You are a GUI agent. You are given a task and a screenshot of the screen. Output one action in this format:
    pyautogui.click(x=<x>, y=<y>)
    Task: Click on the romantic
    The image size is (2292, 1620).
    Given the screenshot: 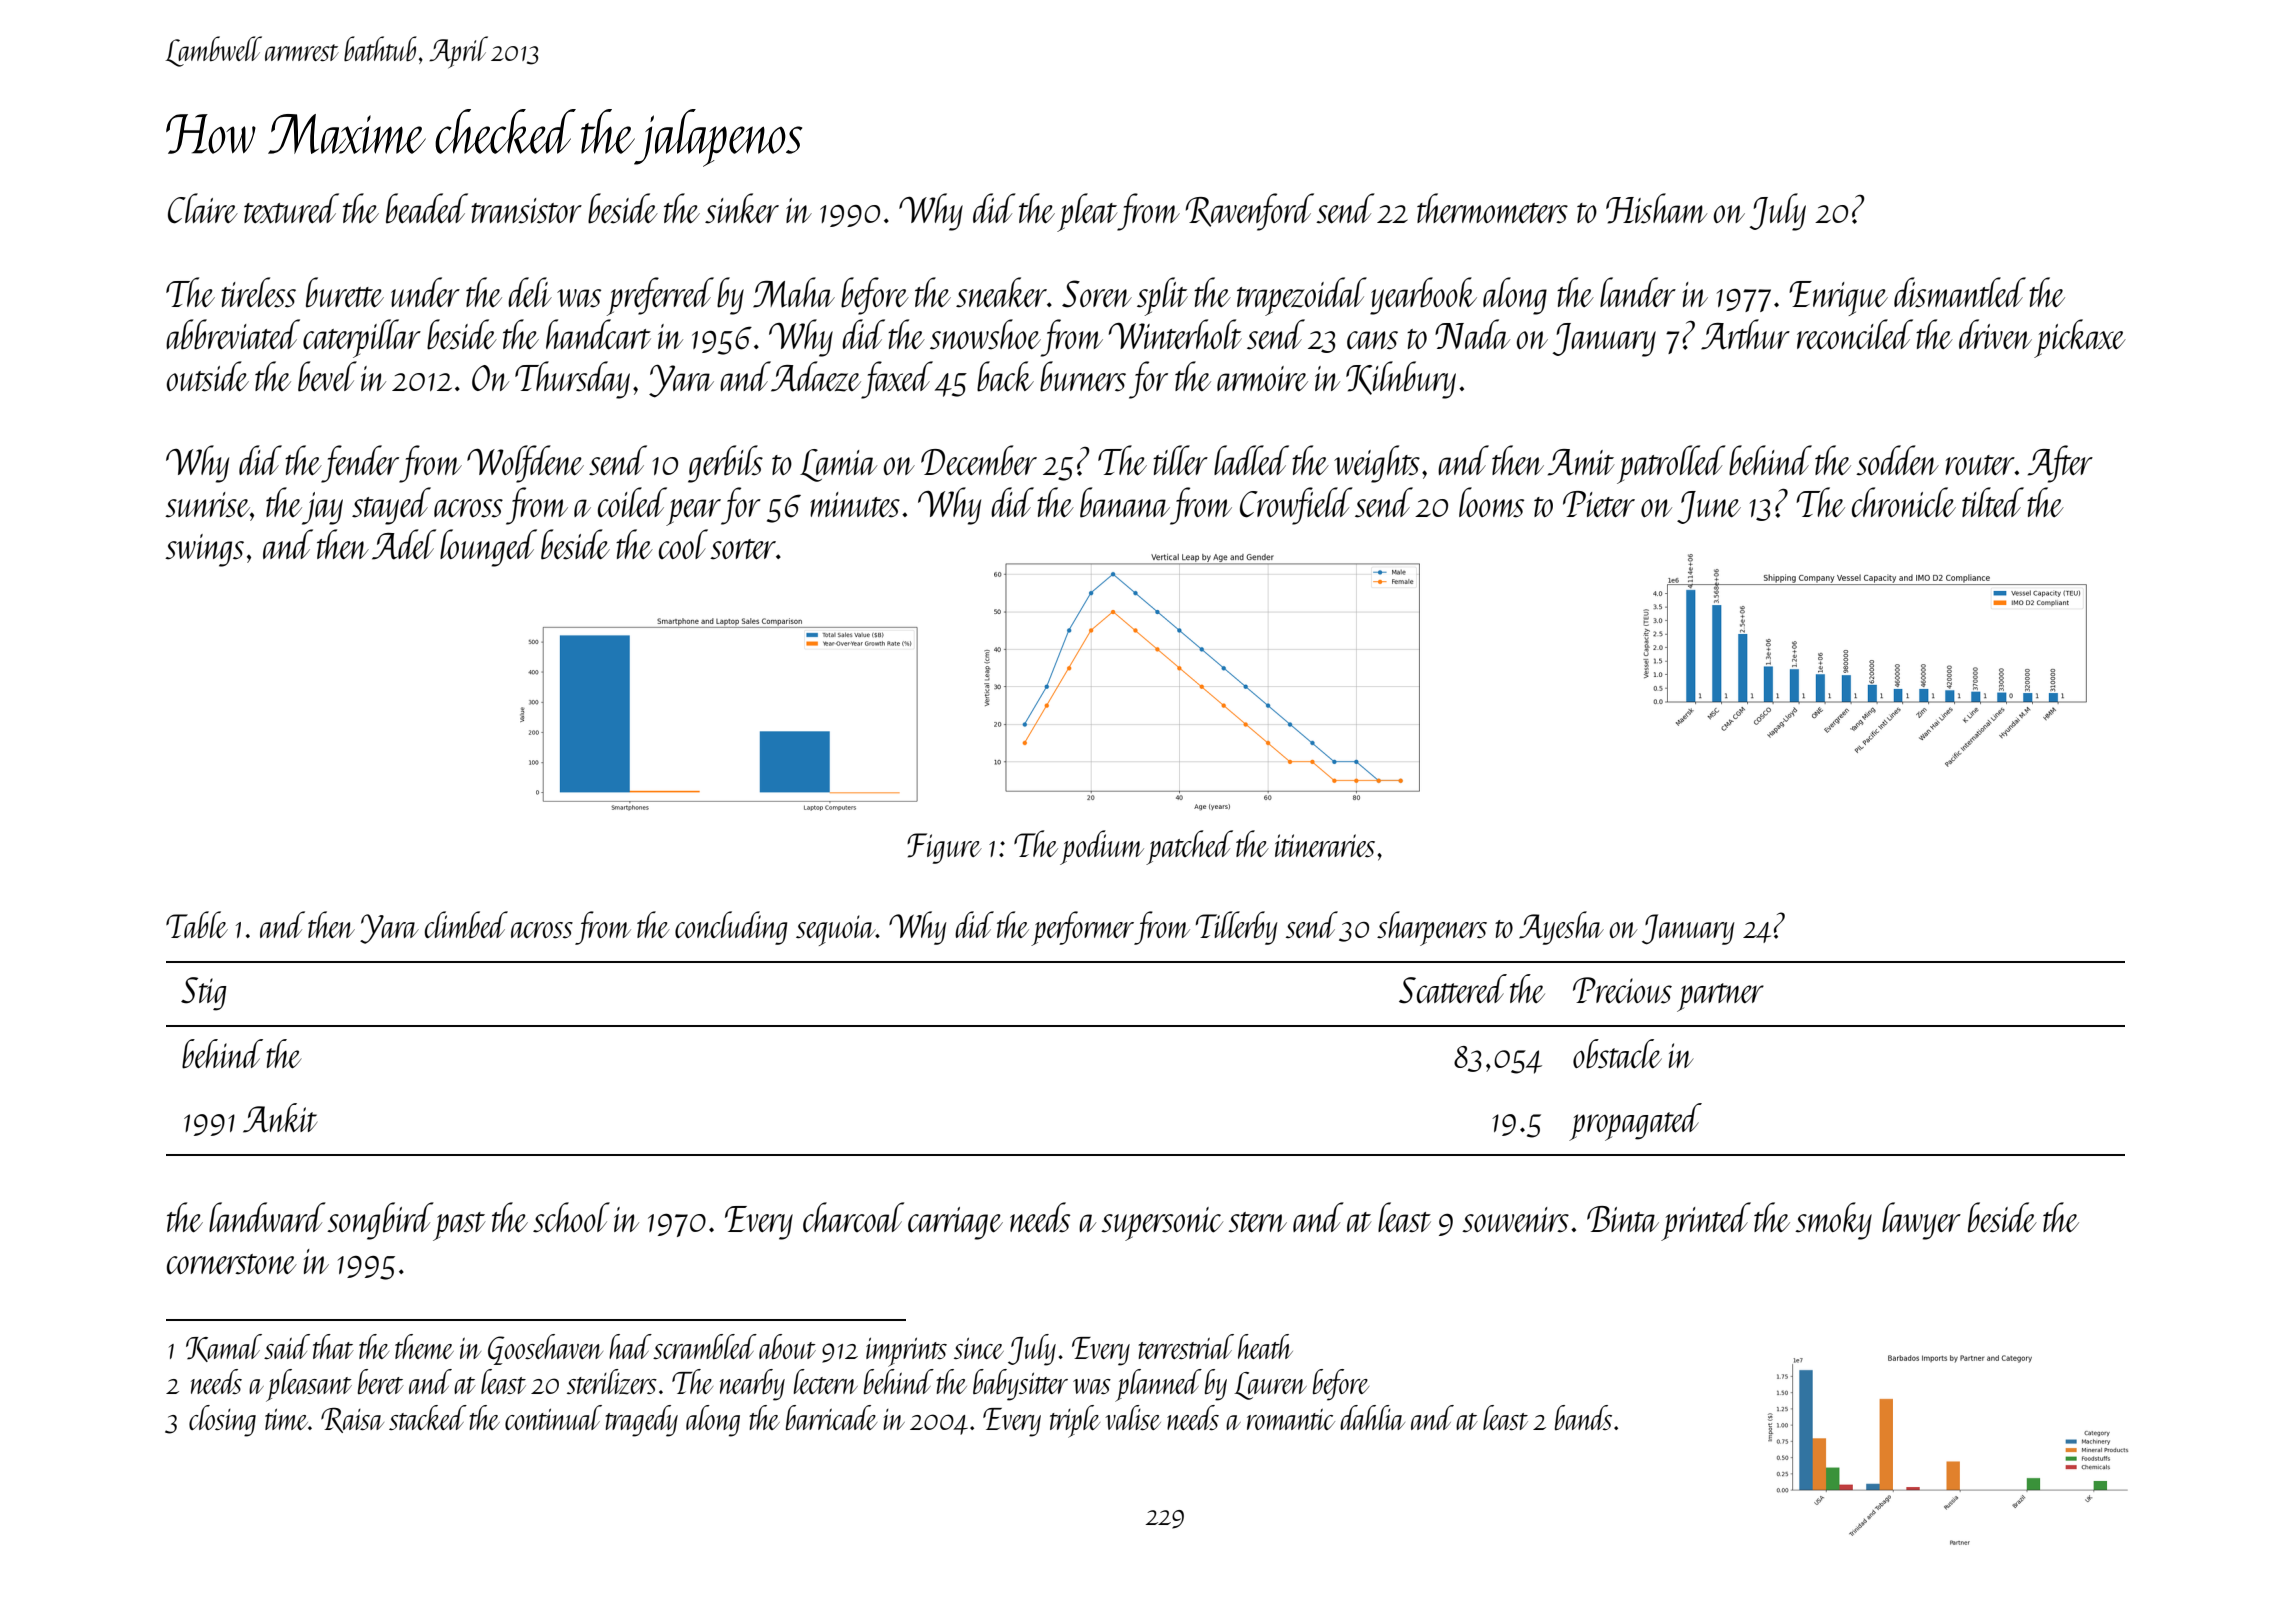 What is the action you would take?
    pyautogui.click(x=1291, y=1419)
